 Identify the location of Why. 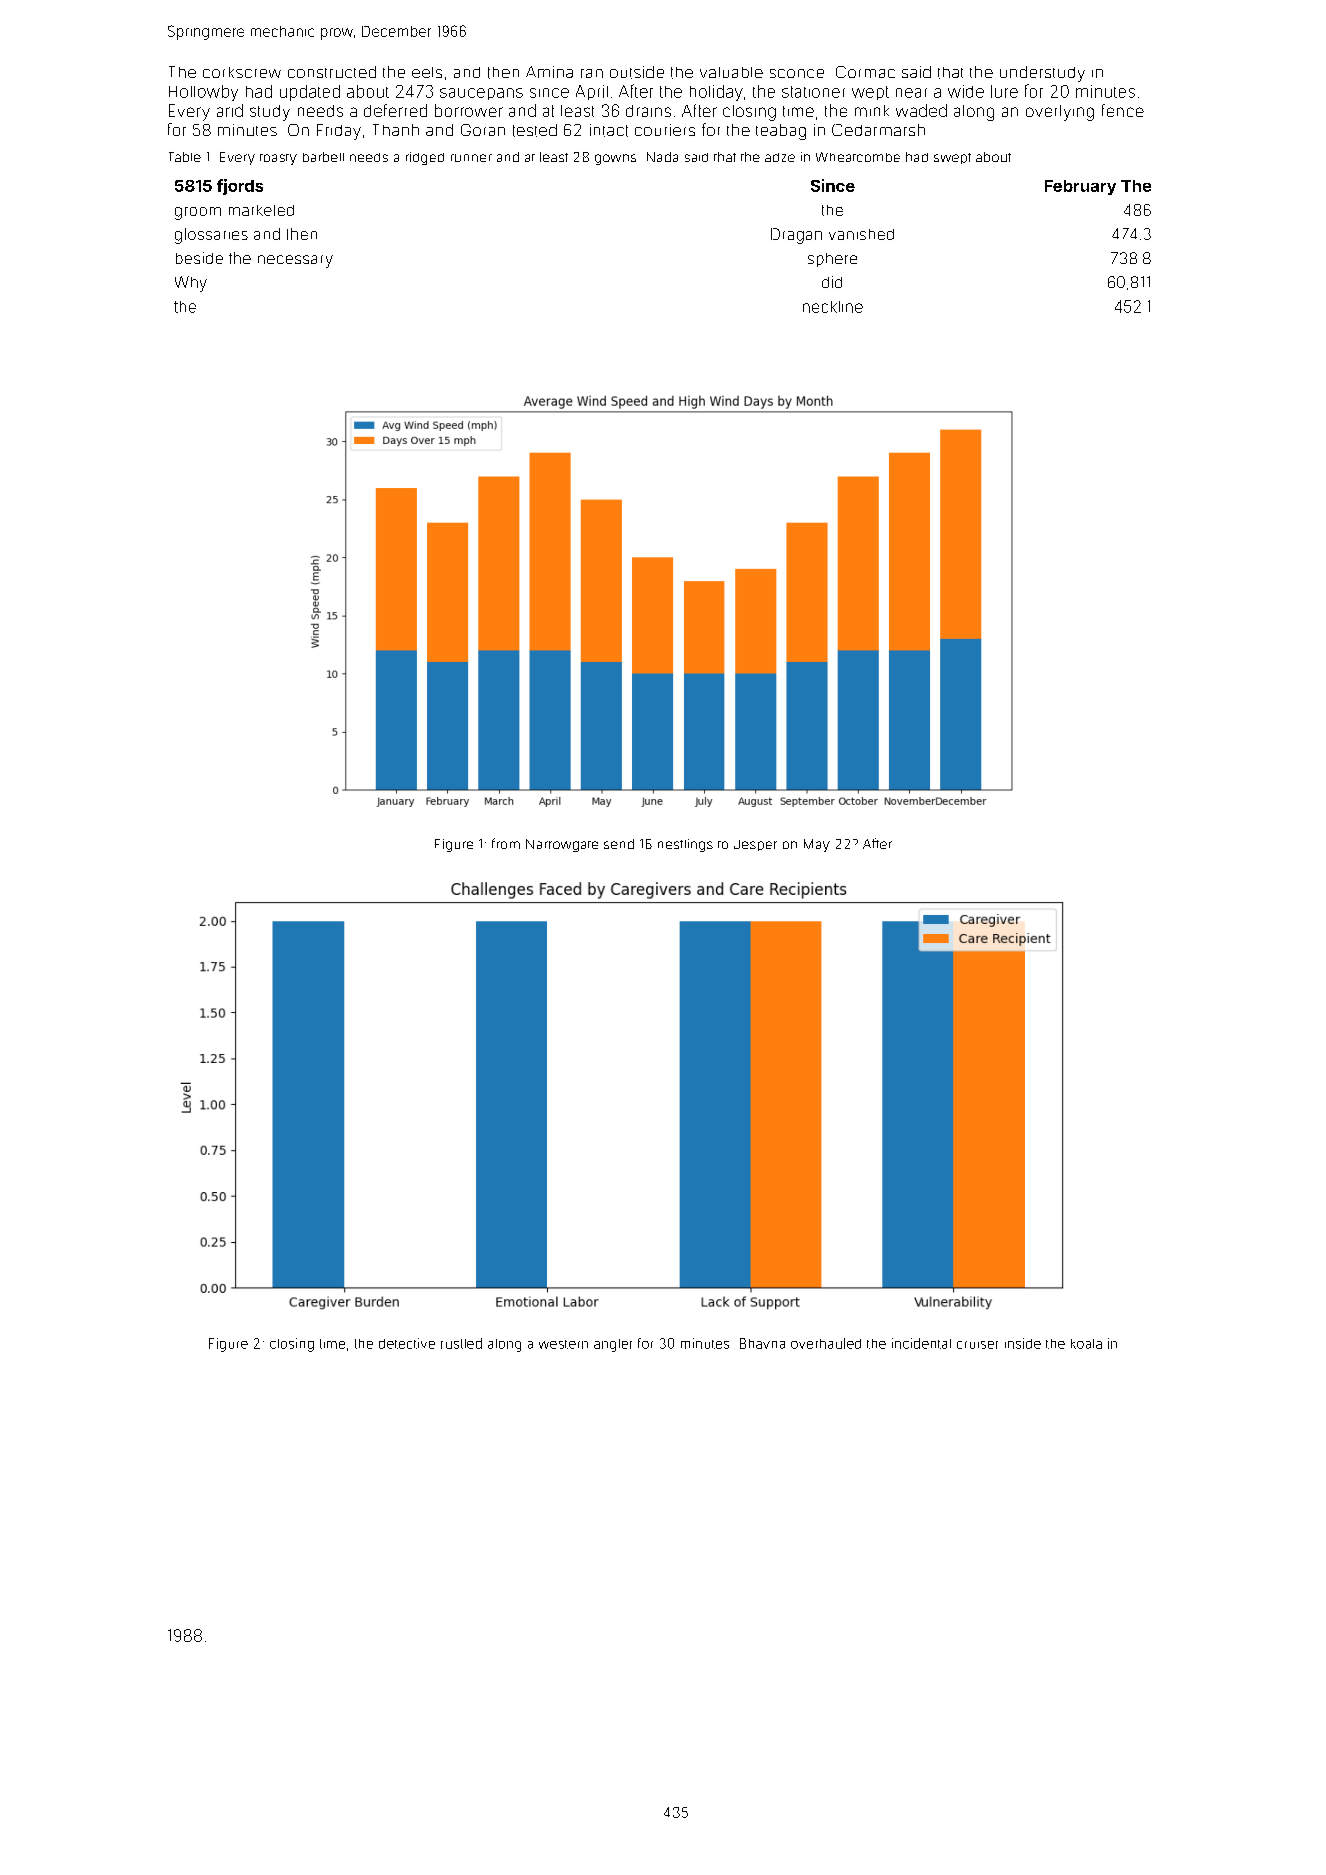
(191, 284).
